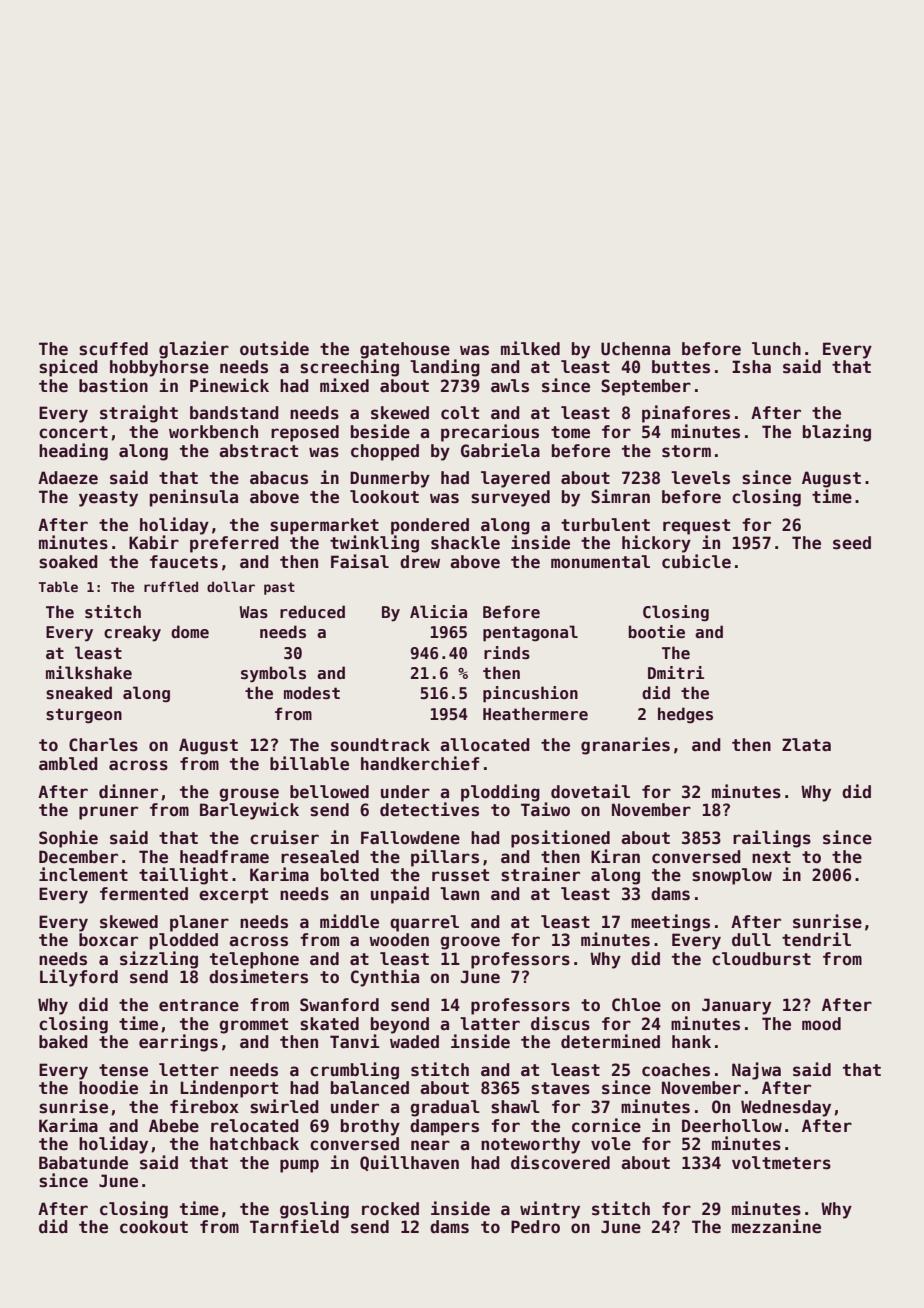 This document has height=1308, width=924. What do you see at coordinates (139, 414) in the document?
I see `straight` at bounding box center [139, 414].
